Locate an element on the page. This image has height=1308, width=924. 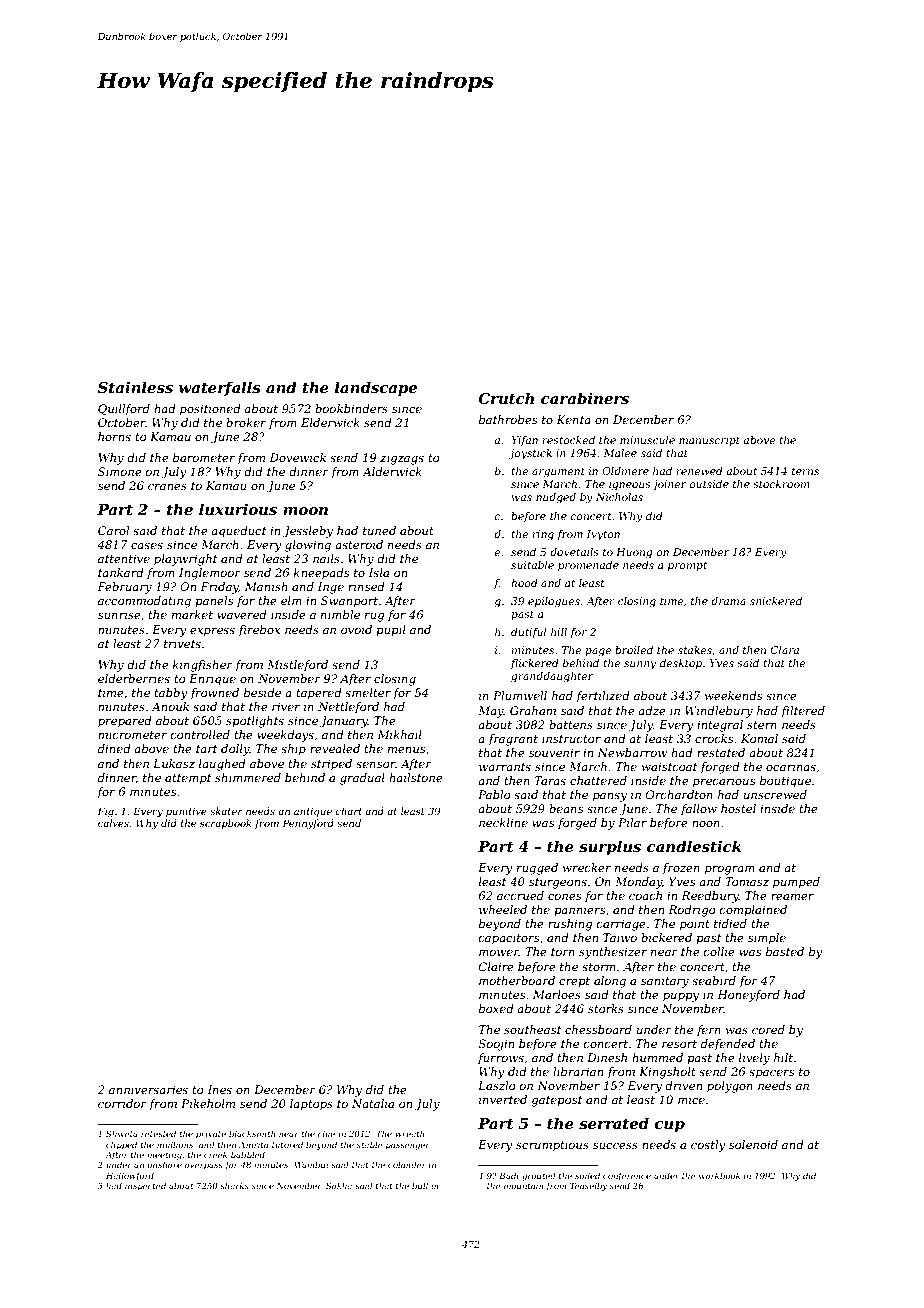
Honeyford is located at coordinates (748, 996).
